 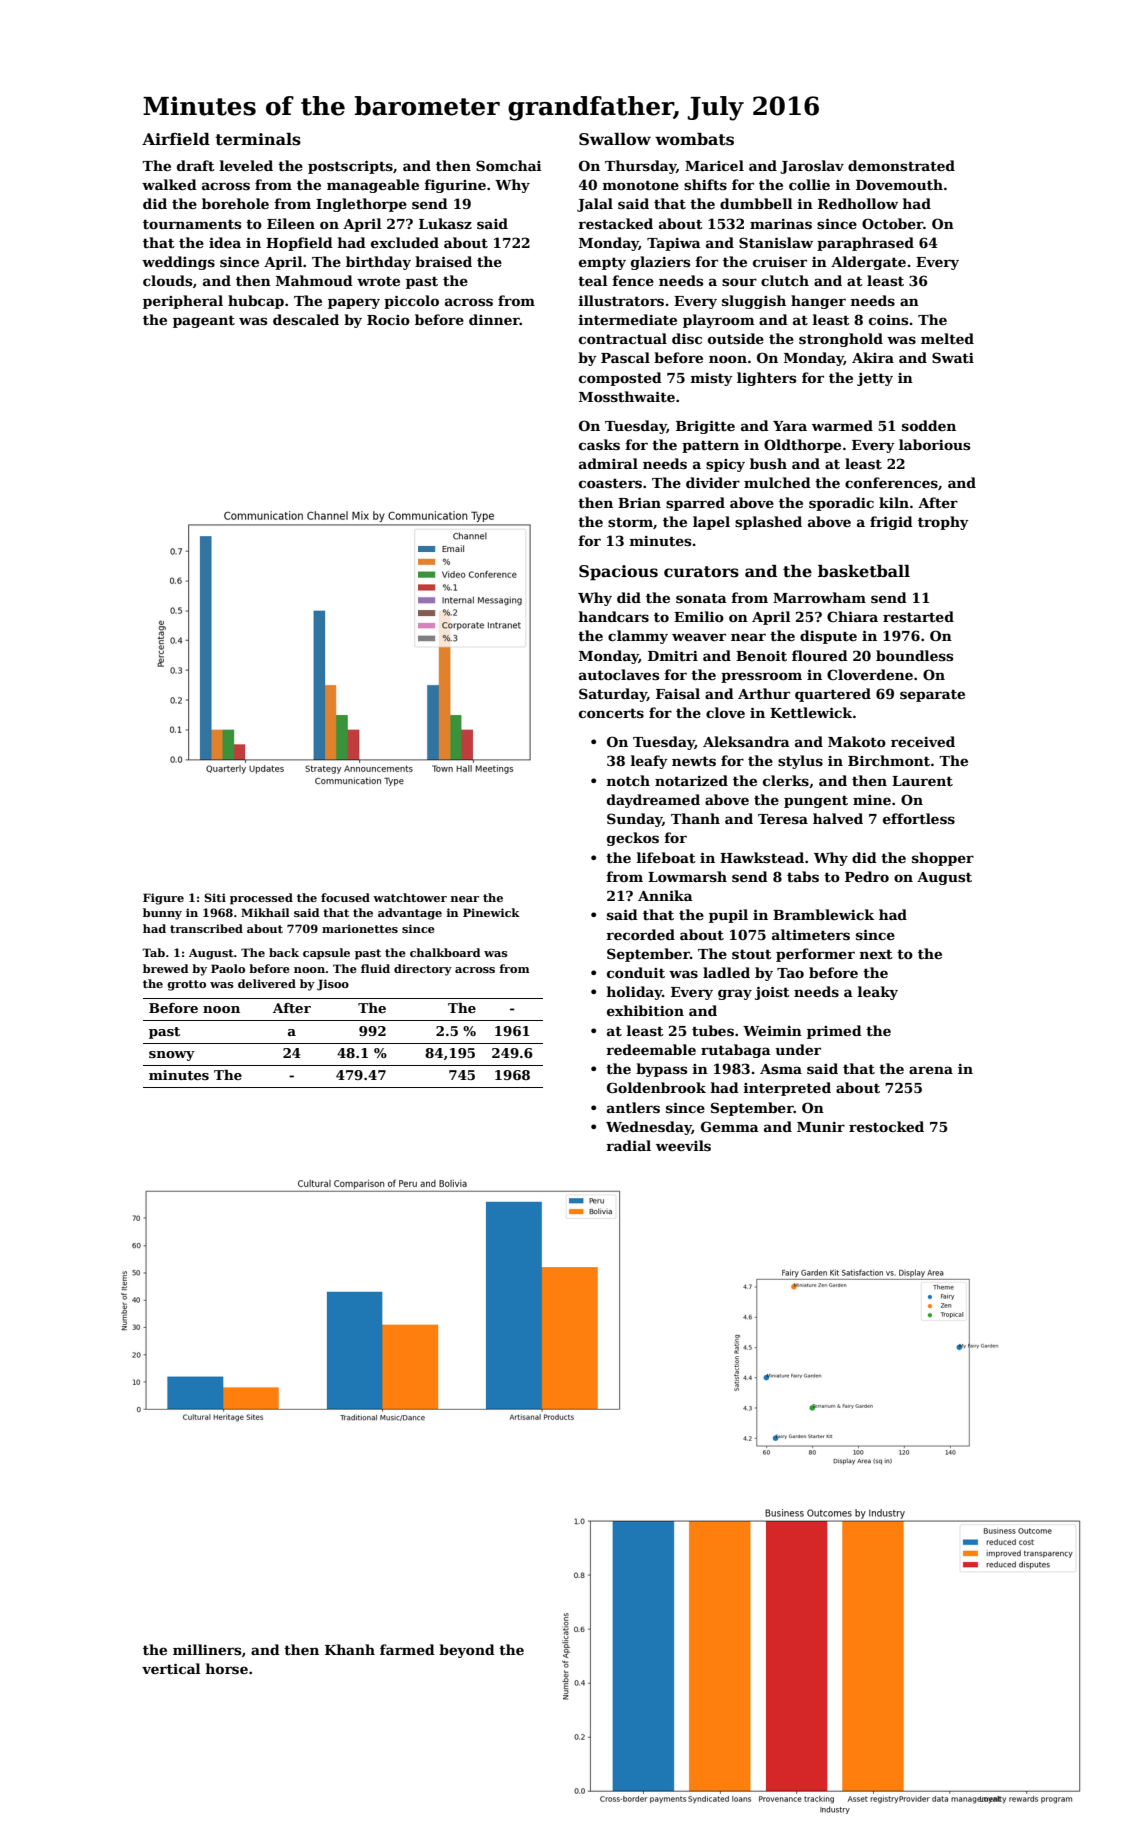 What do you see at coordinates (783, 819) in the screenshot?
I see `Teresa` at bounding box center [783, 819].
